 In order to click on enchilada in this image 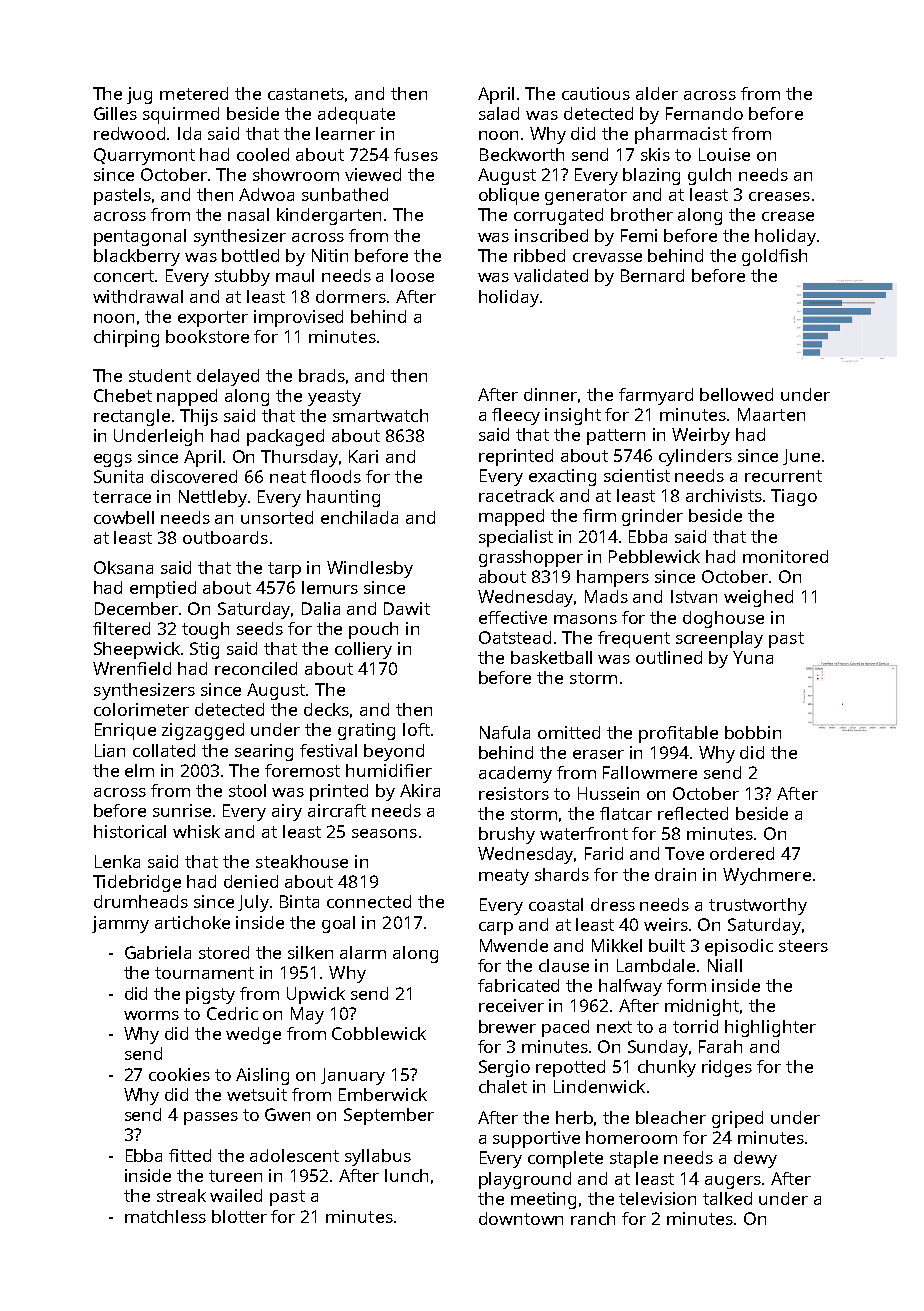, I will do `click(359, 517)`.
